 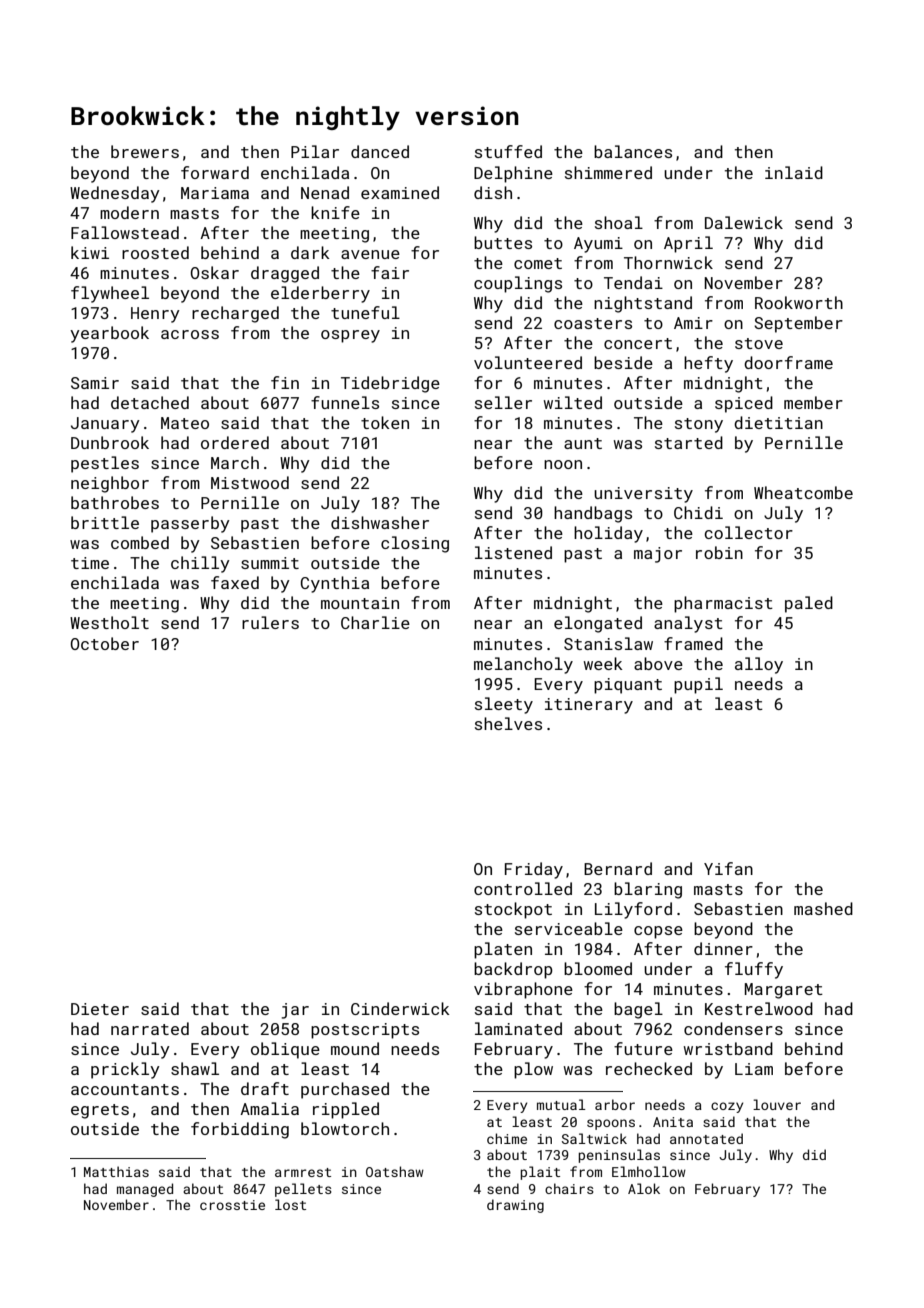 What do you see at coordinates (644, 1188) in the screenshot?
I see `Alok` at bounding box center [644, 1188].
